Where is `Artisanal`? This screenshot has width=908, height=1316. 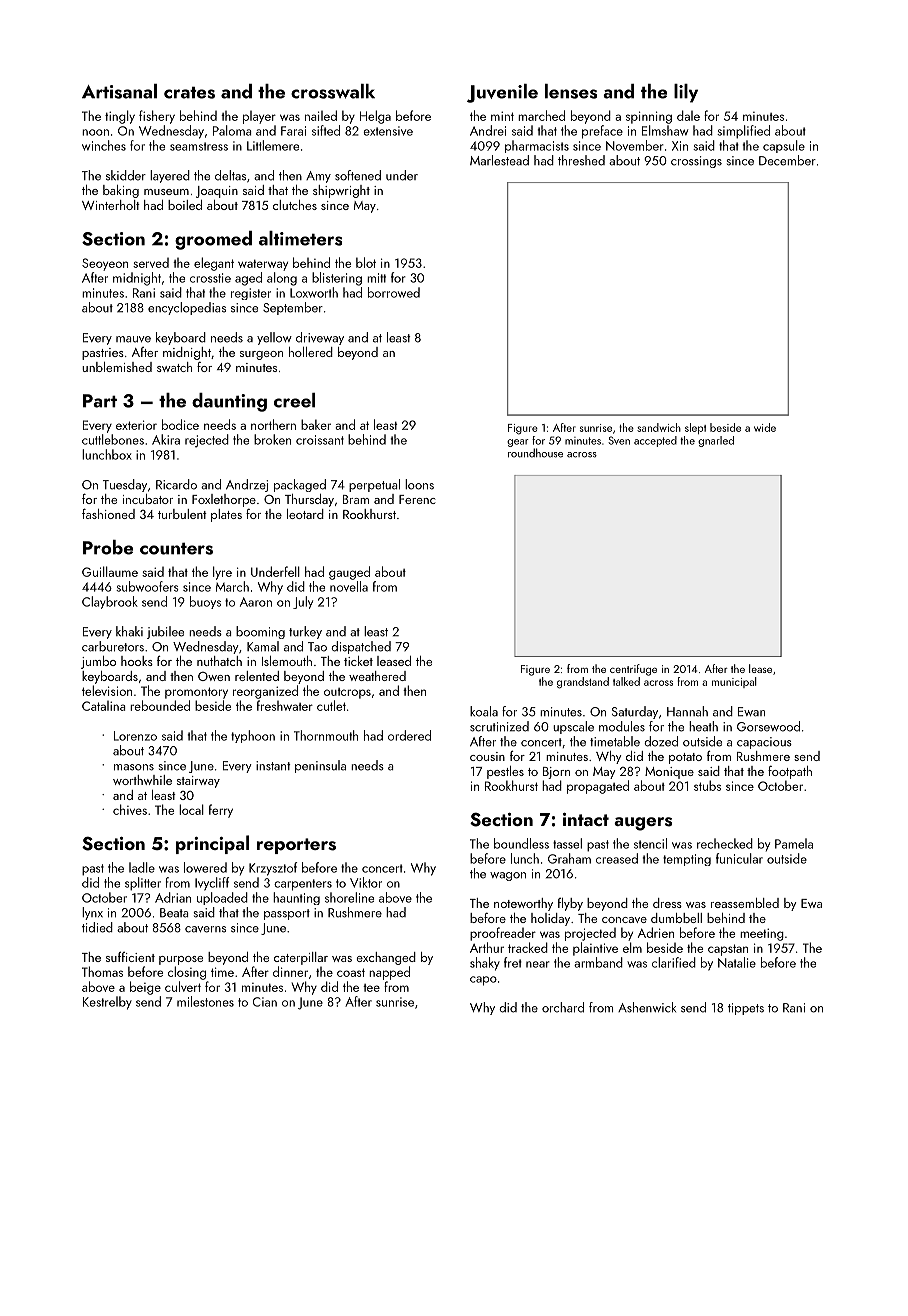 Artisanal is located at coordinates (119, 91).
